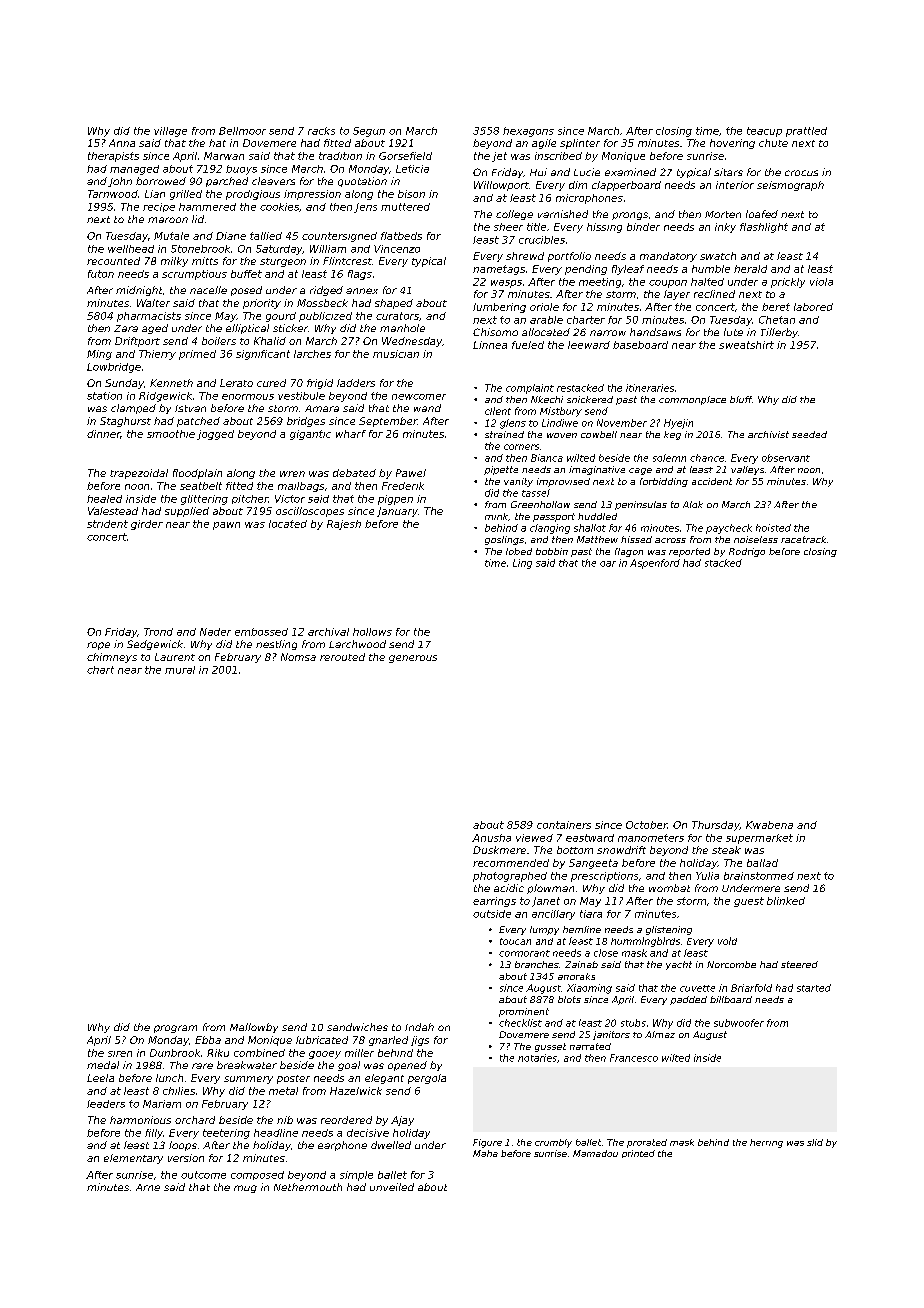 The width and height of the screenshot is (924, 1308). What do you see at coordinates (148, 1187) in the screenshot?
I see `Arne` at bounding box center [148, 1187].
